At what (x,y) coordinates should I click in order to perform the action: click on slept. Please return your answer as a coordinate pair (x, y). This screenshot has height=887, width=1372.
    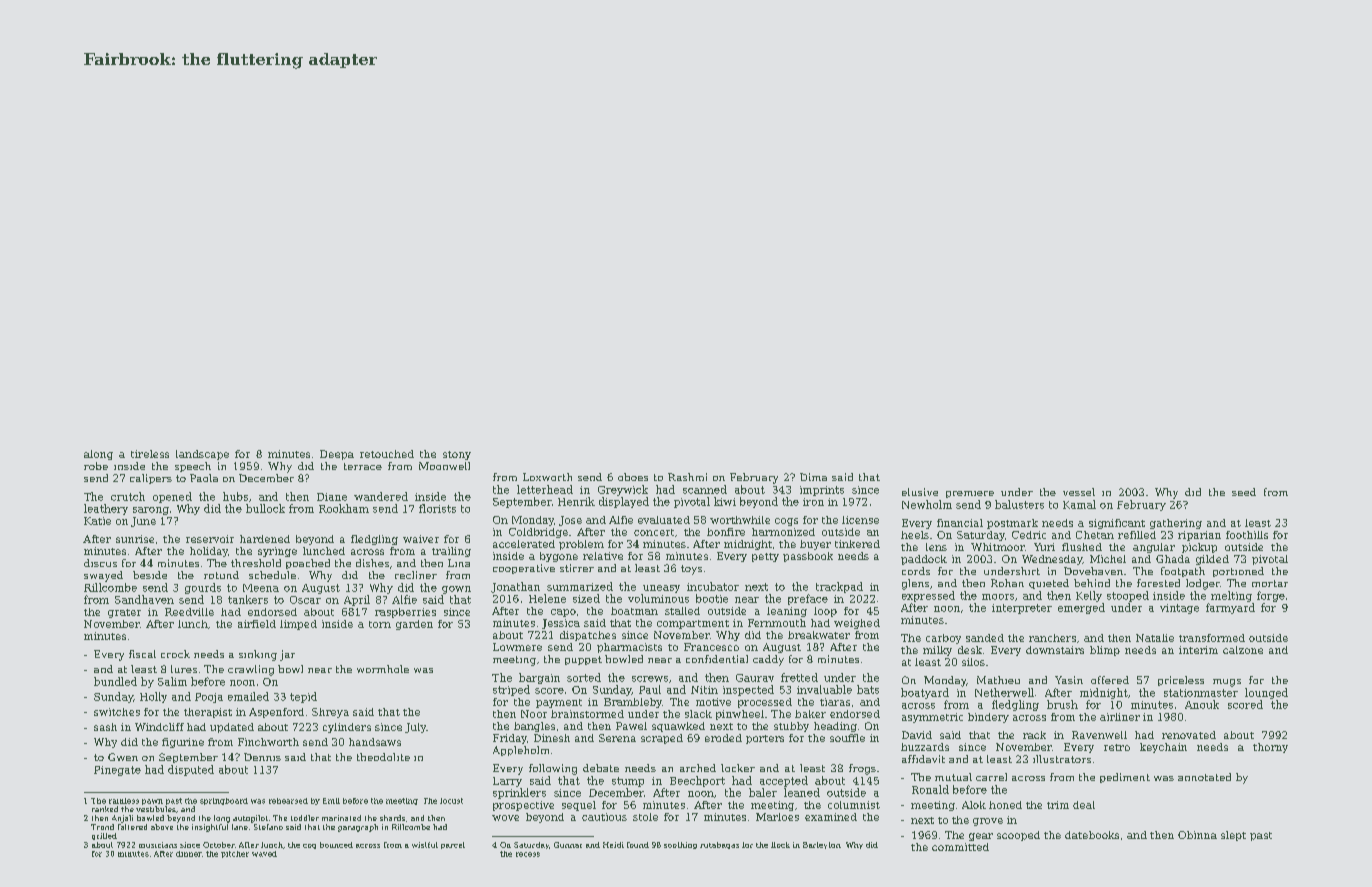
    Looking at the image, I should click on (1233, 836).
